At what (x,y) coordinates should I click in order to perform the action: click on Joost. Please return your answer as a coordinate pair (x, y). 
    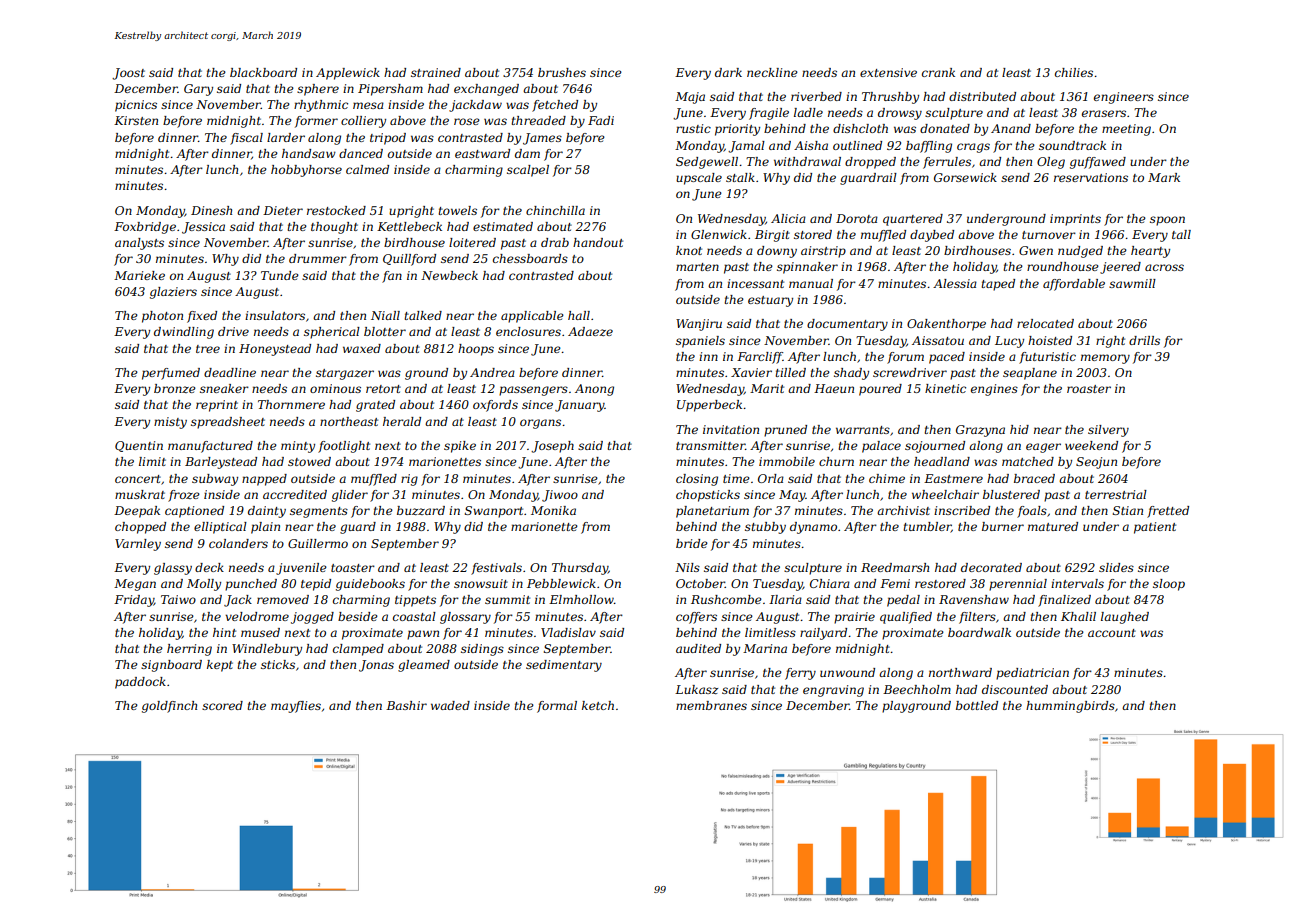
    Looking at the image, I should click on (128, 74).
